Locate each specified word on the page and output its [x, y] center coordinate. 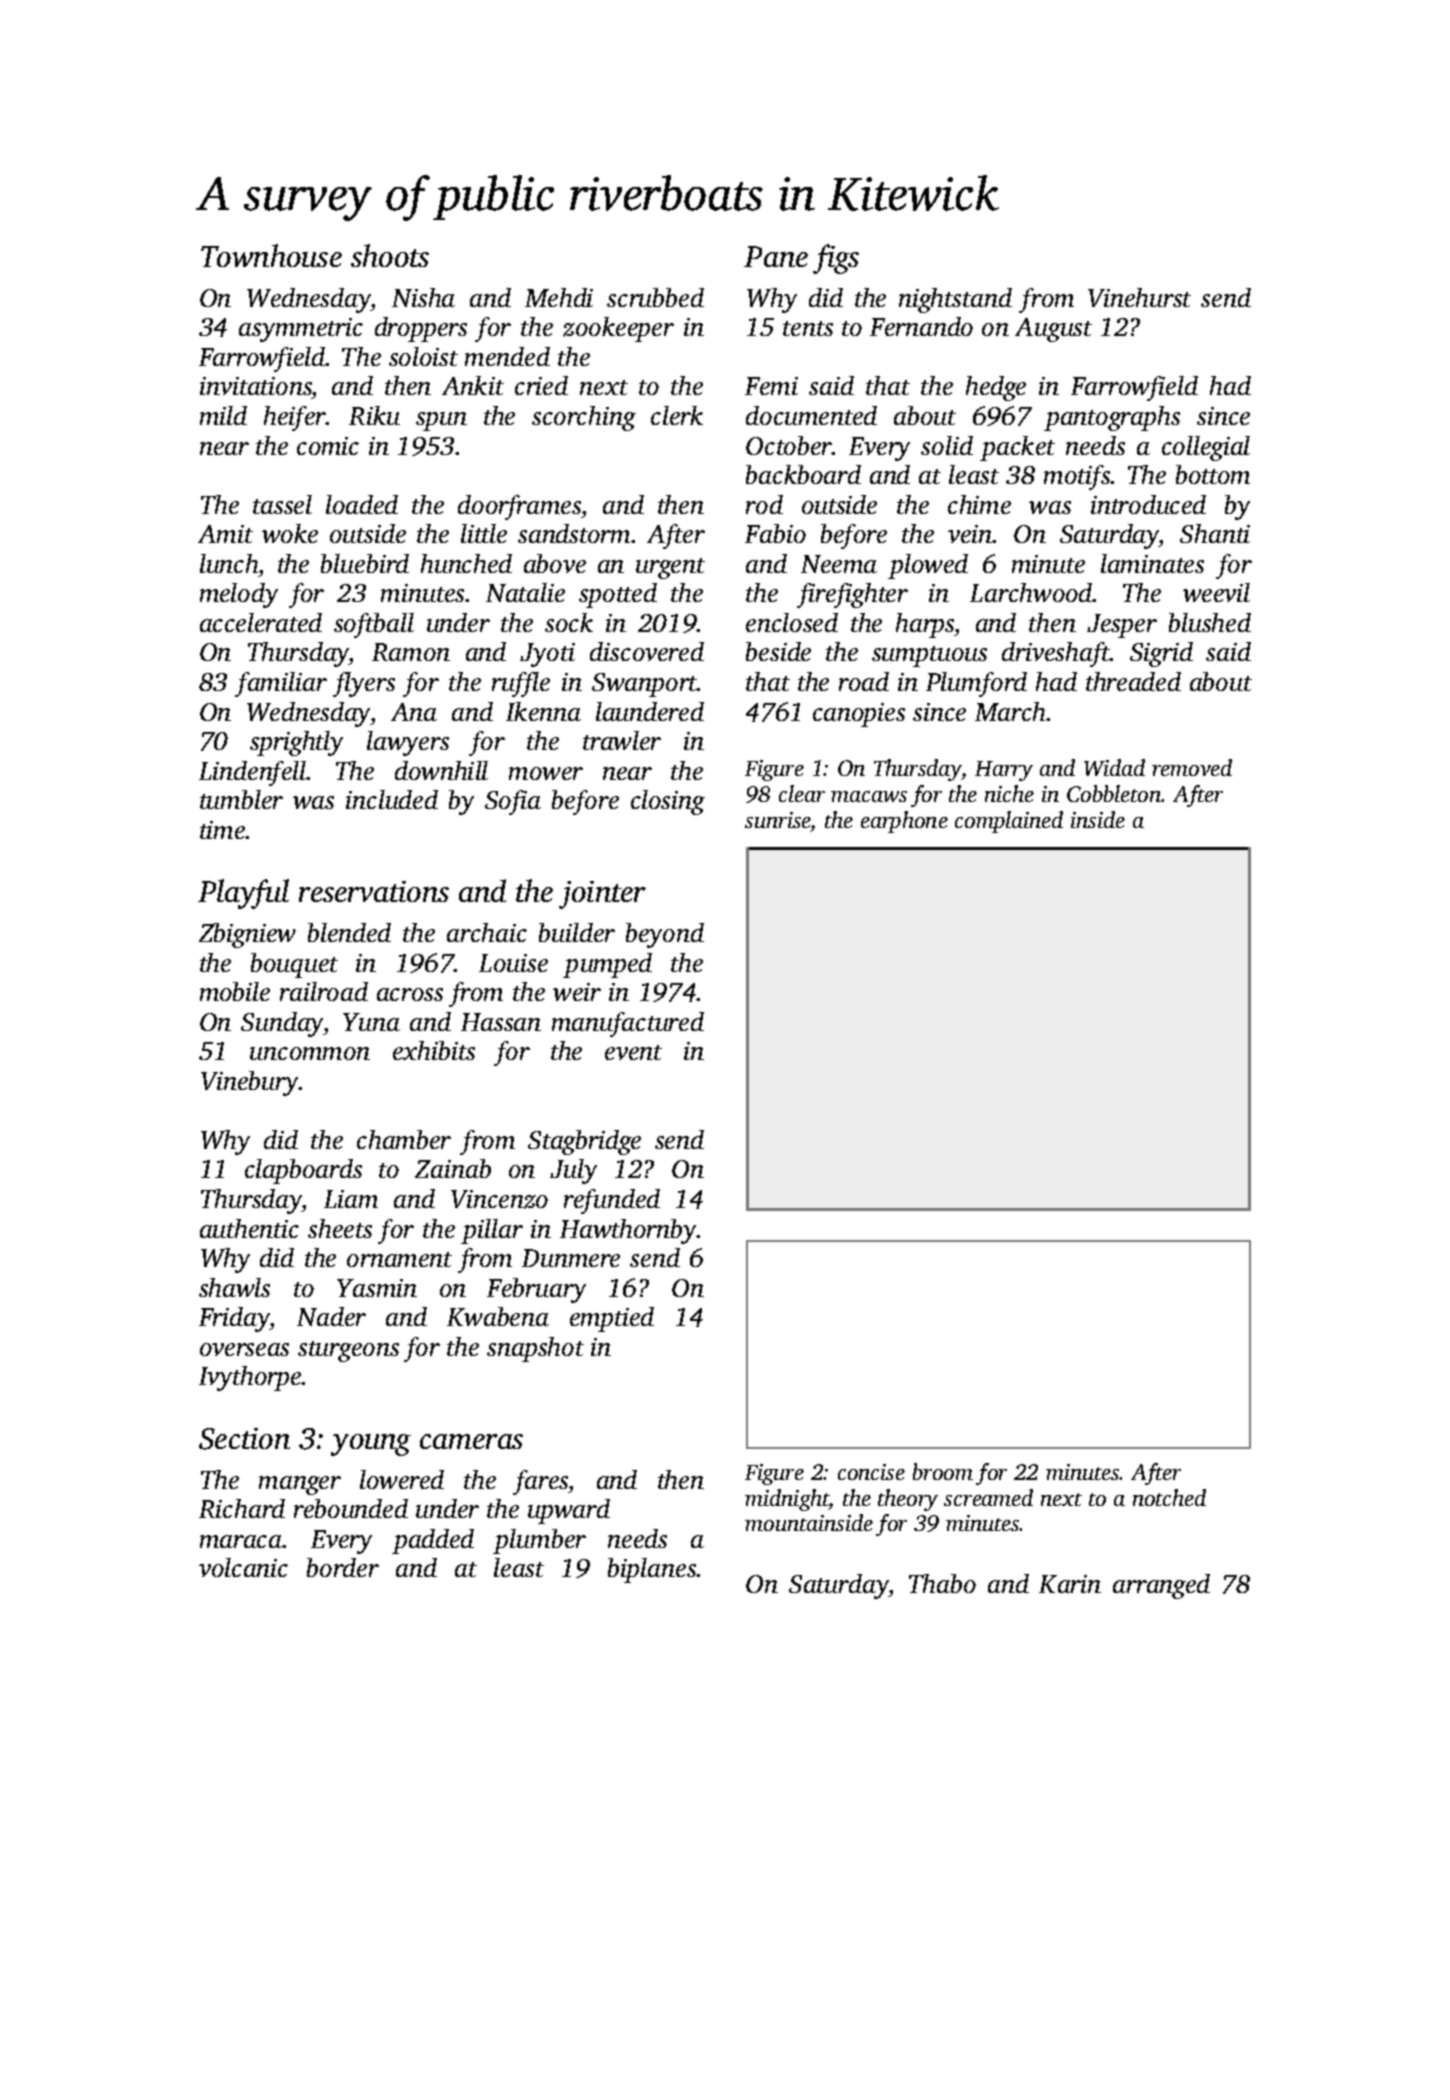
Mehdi [559, 297]
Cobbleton [1114, 793]
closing [668, 802]
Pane [776, 256]
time [223, 830]
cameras [471, 1441]
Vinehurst [1139, 297]
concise [871, 1472]
